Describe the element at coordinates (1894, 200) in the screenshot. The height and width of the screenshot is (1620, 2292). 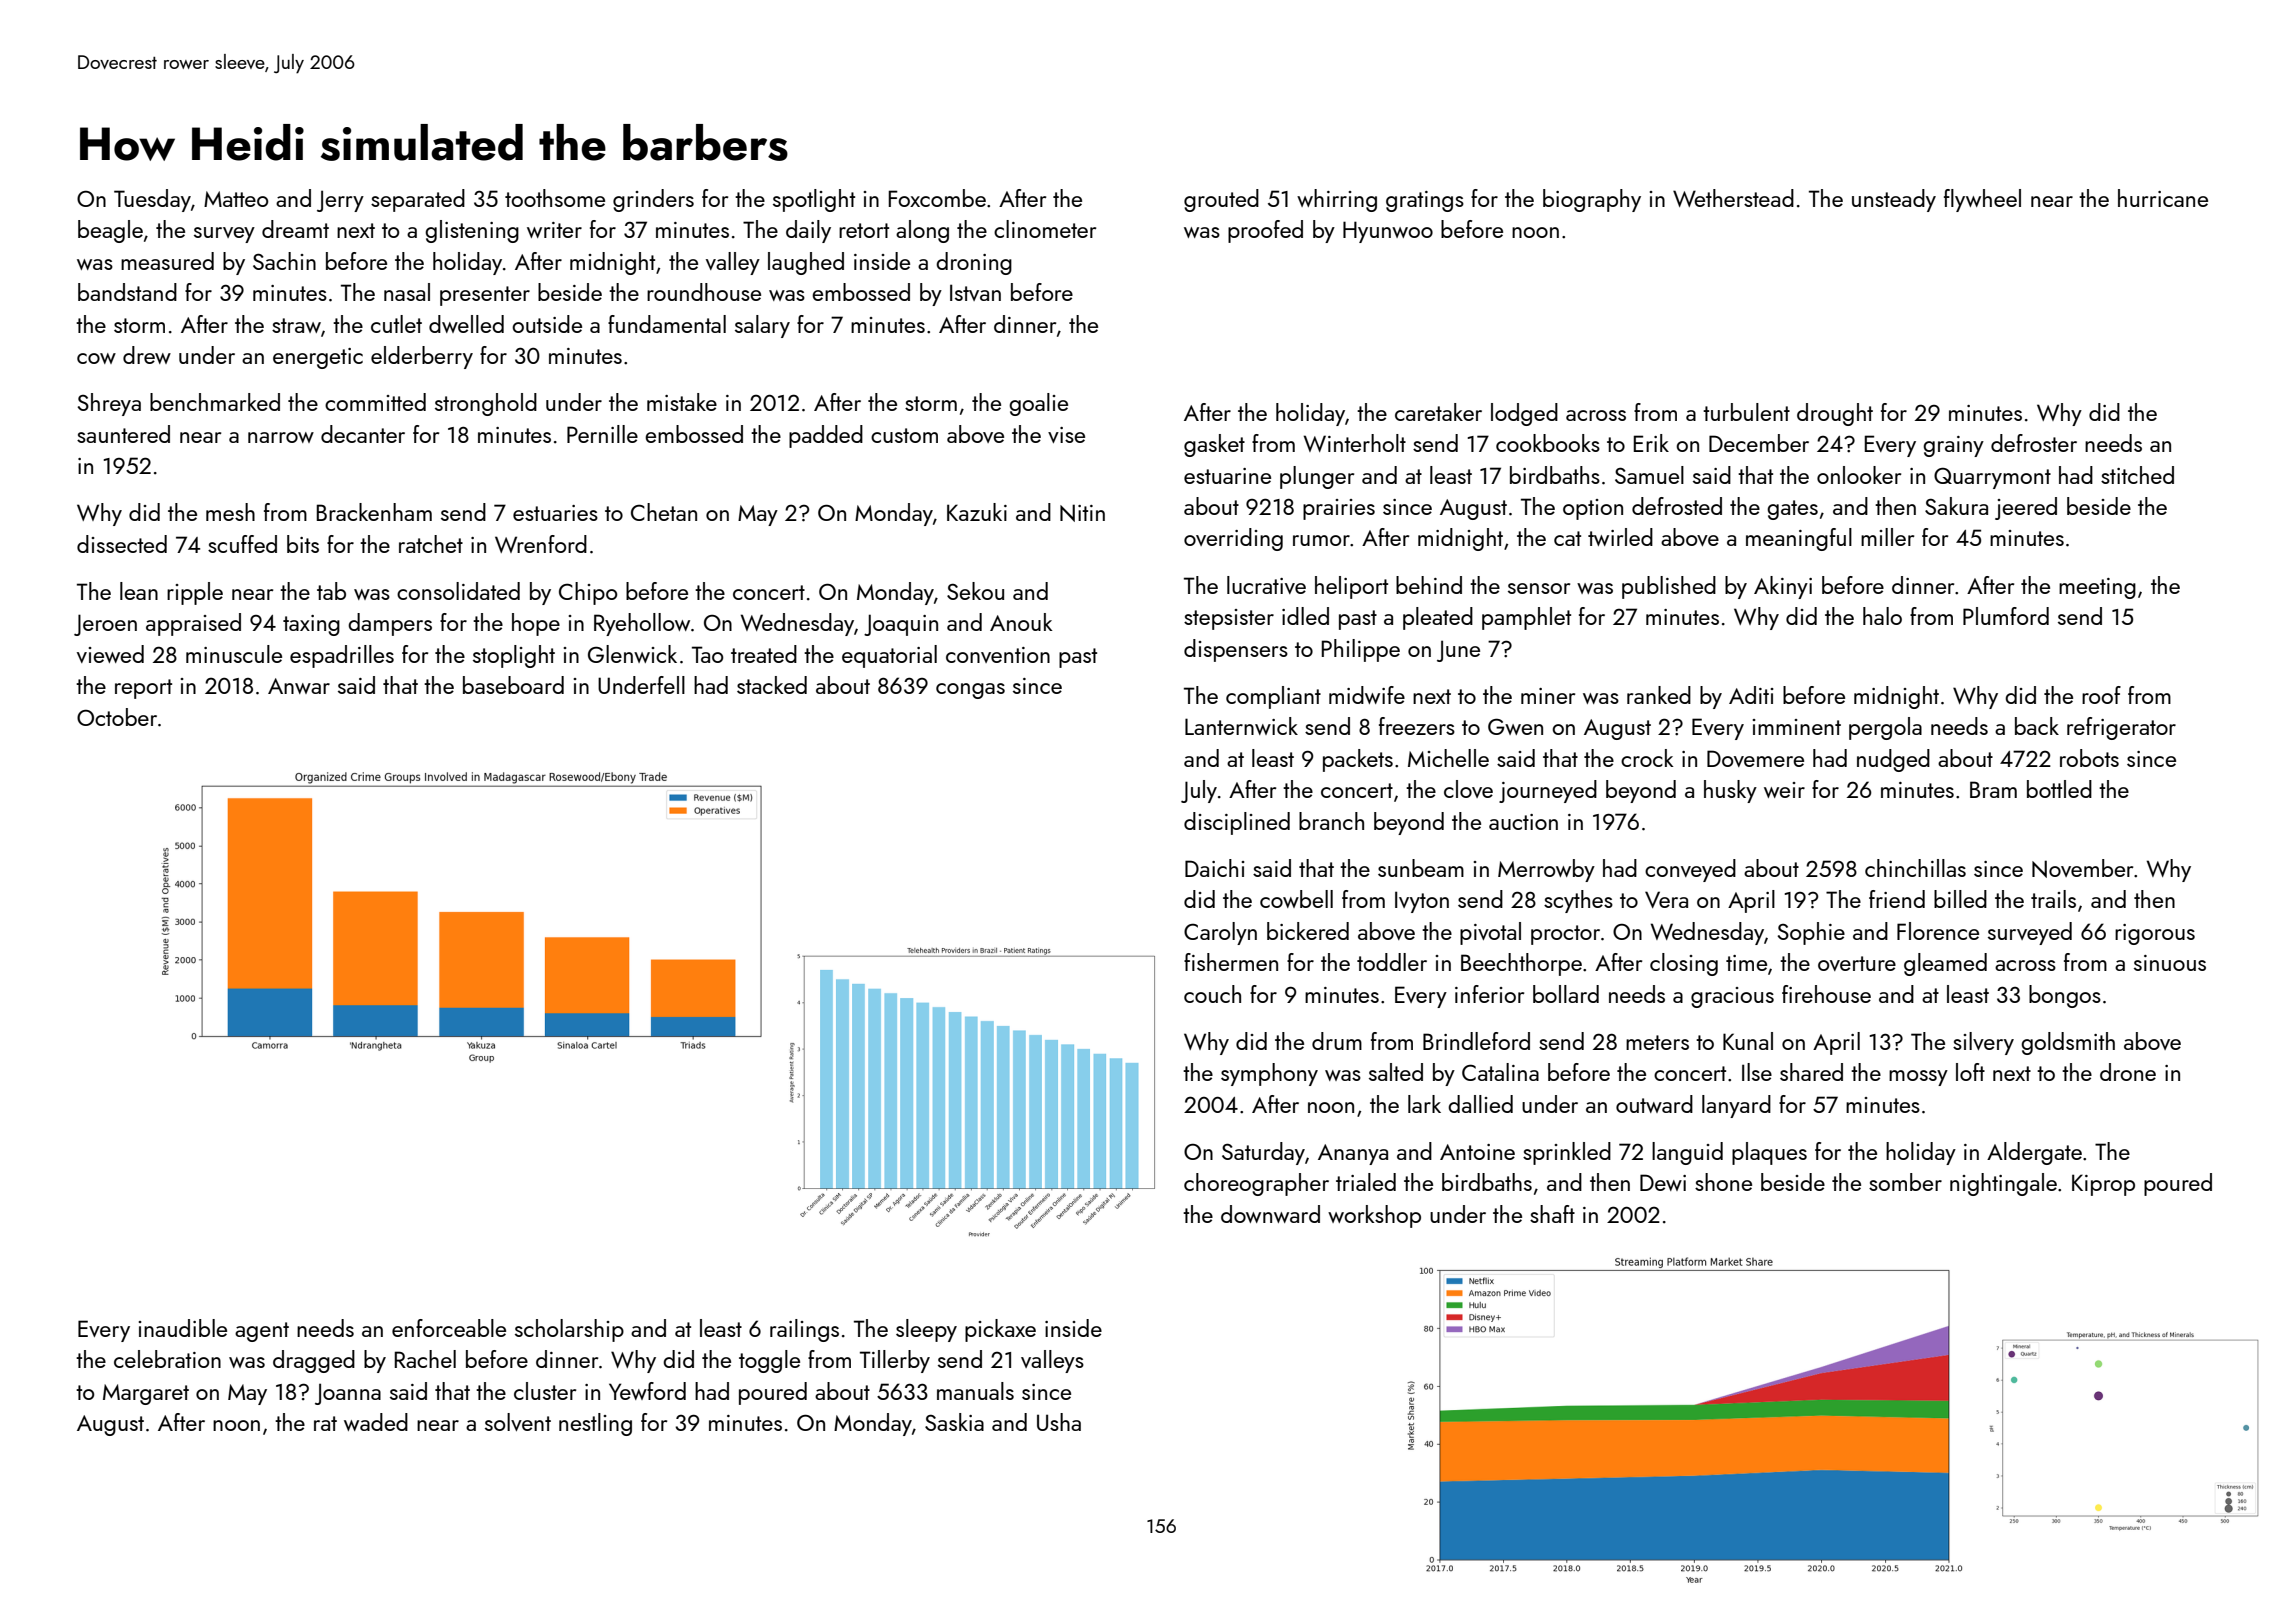
I see `unsteady` at that location.
